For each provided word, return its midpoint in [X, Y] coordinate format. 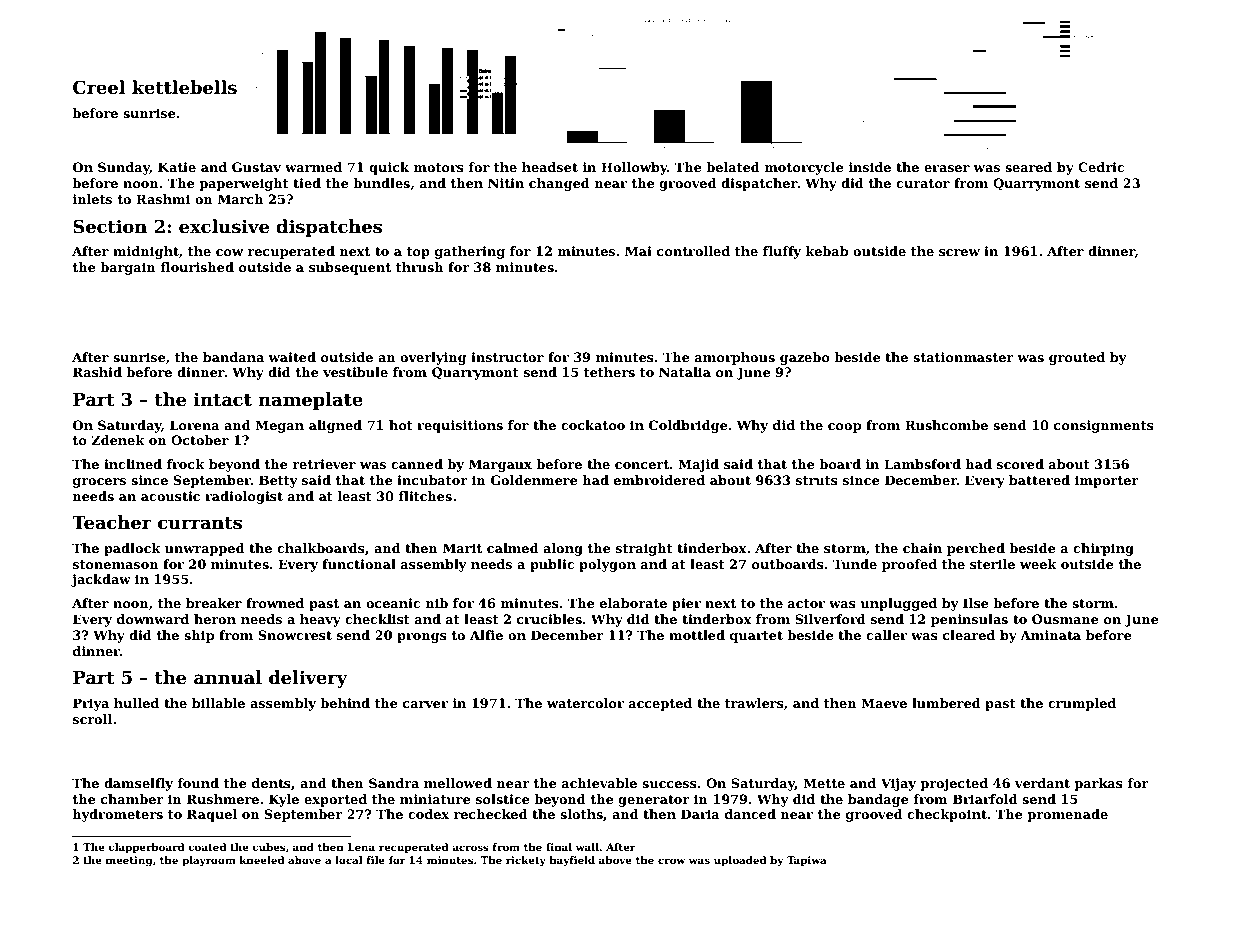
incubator [432, 480]
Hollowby [634, 168]
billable [218, 703]
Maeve [884, 703]
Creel [99, 87]
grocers [99, 483]
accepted [660, 704]
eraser [947, 168]
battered [1039, 480]
